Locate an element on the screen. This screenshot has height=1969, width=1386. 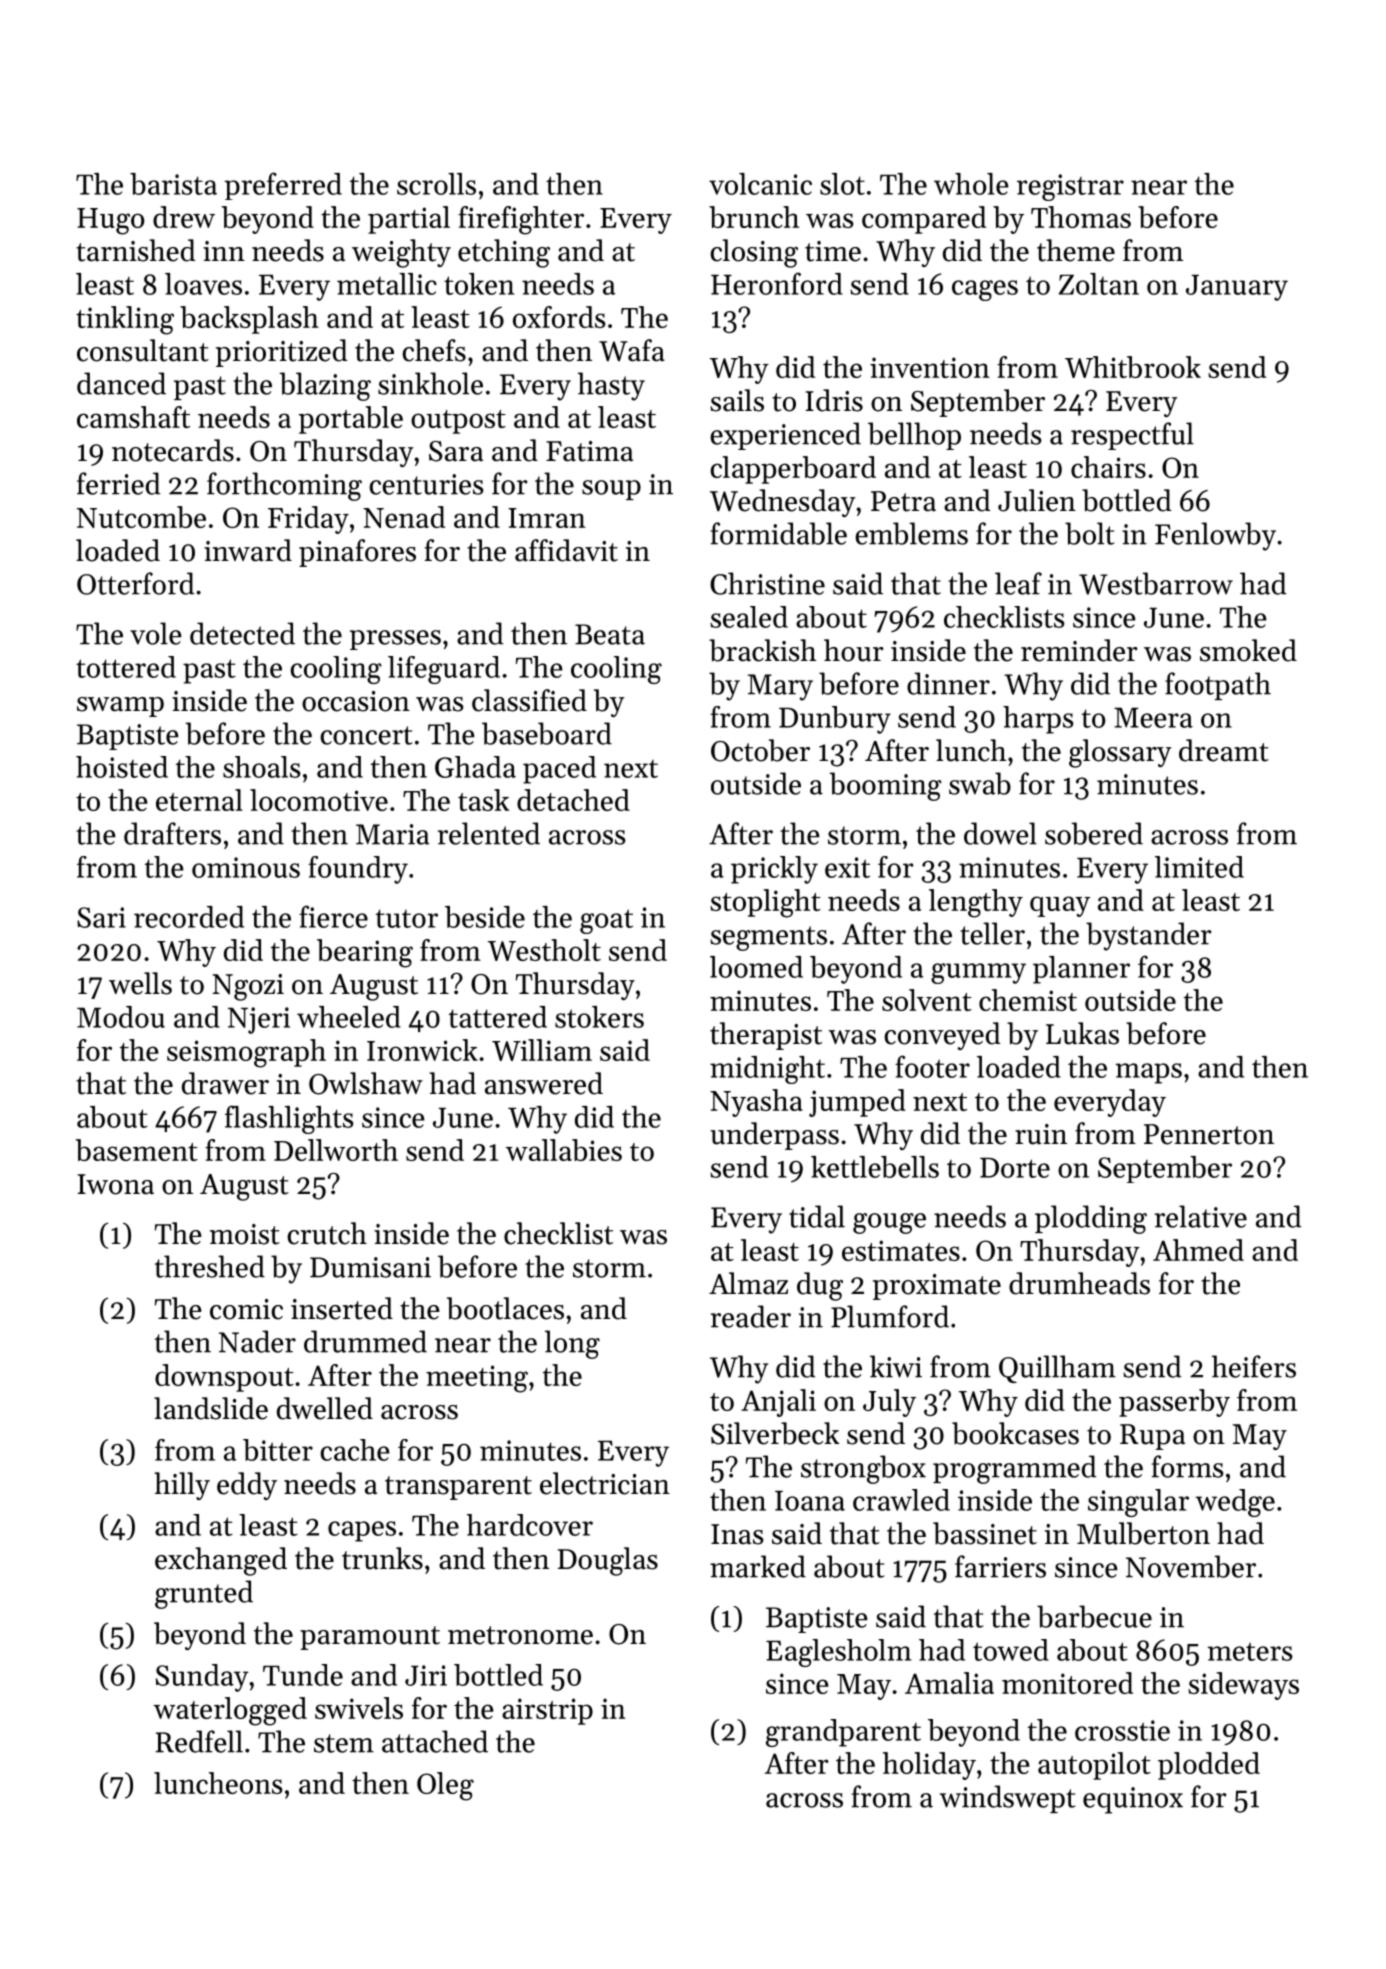
volcanic is located at coordinates (760, 184).
